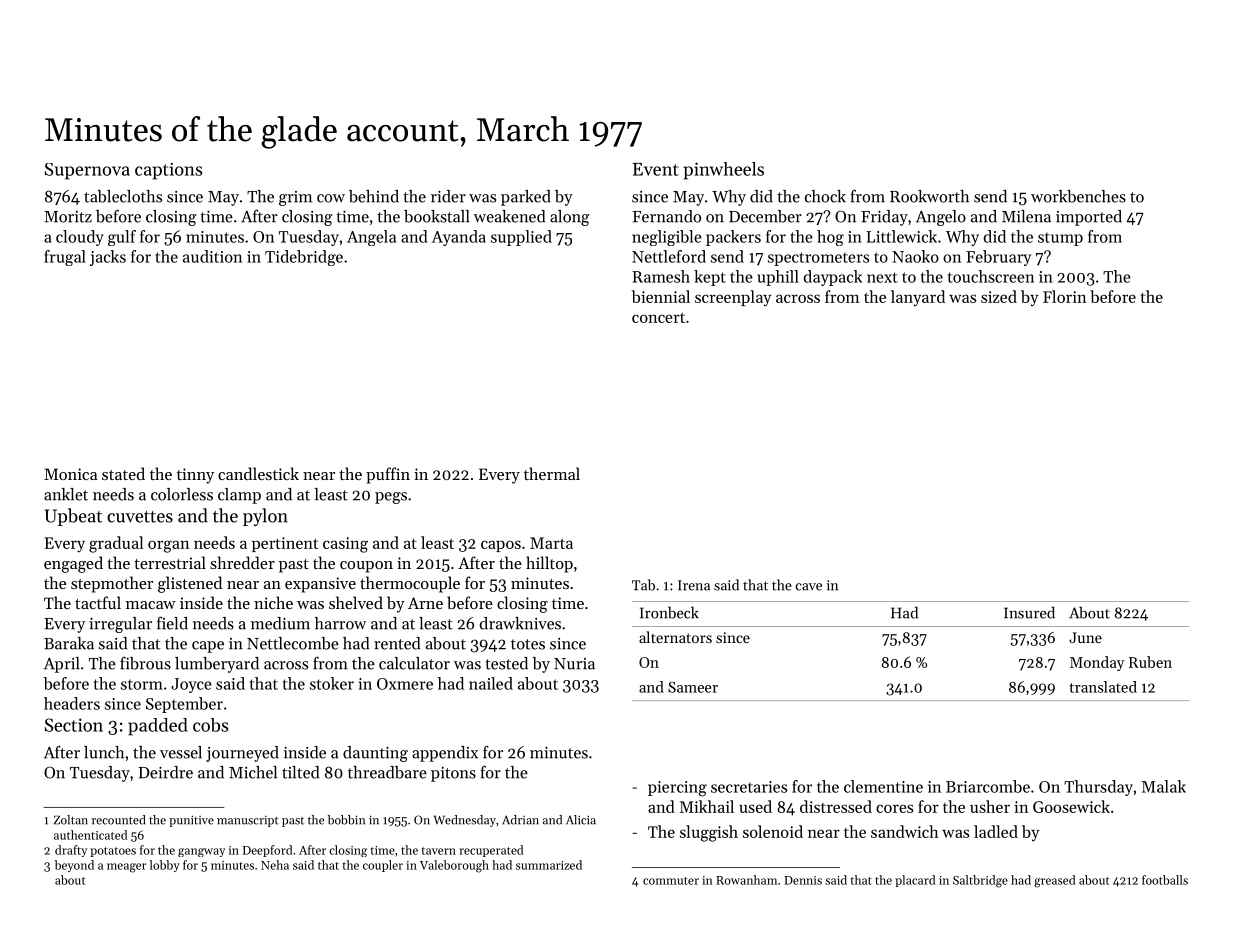  Describe the element at coordinates (1060, 239) in the screenshot. I see `stump` at that location.
